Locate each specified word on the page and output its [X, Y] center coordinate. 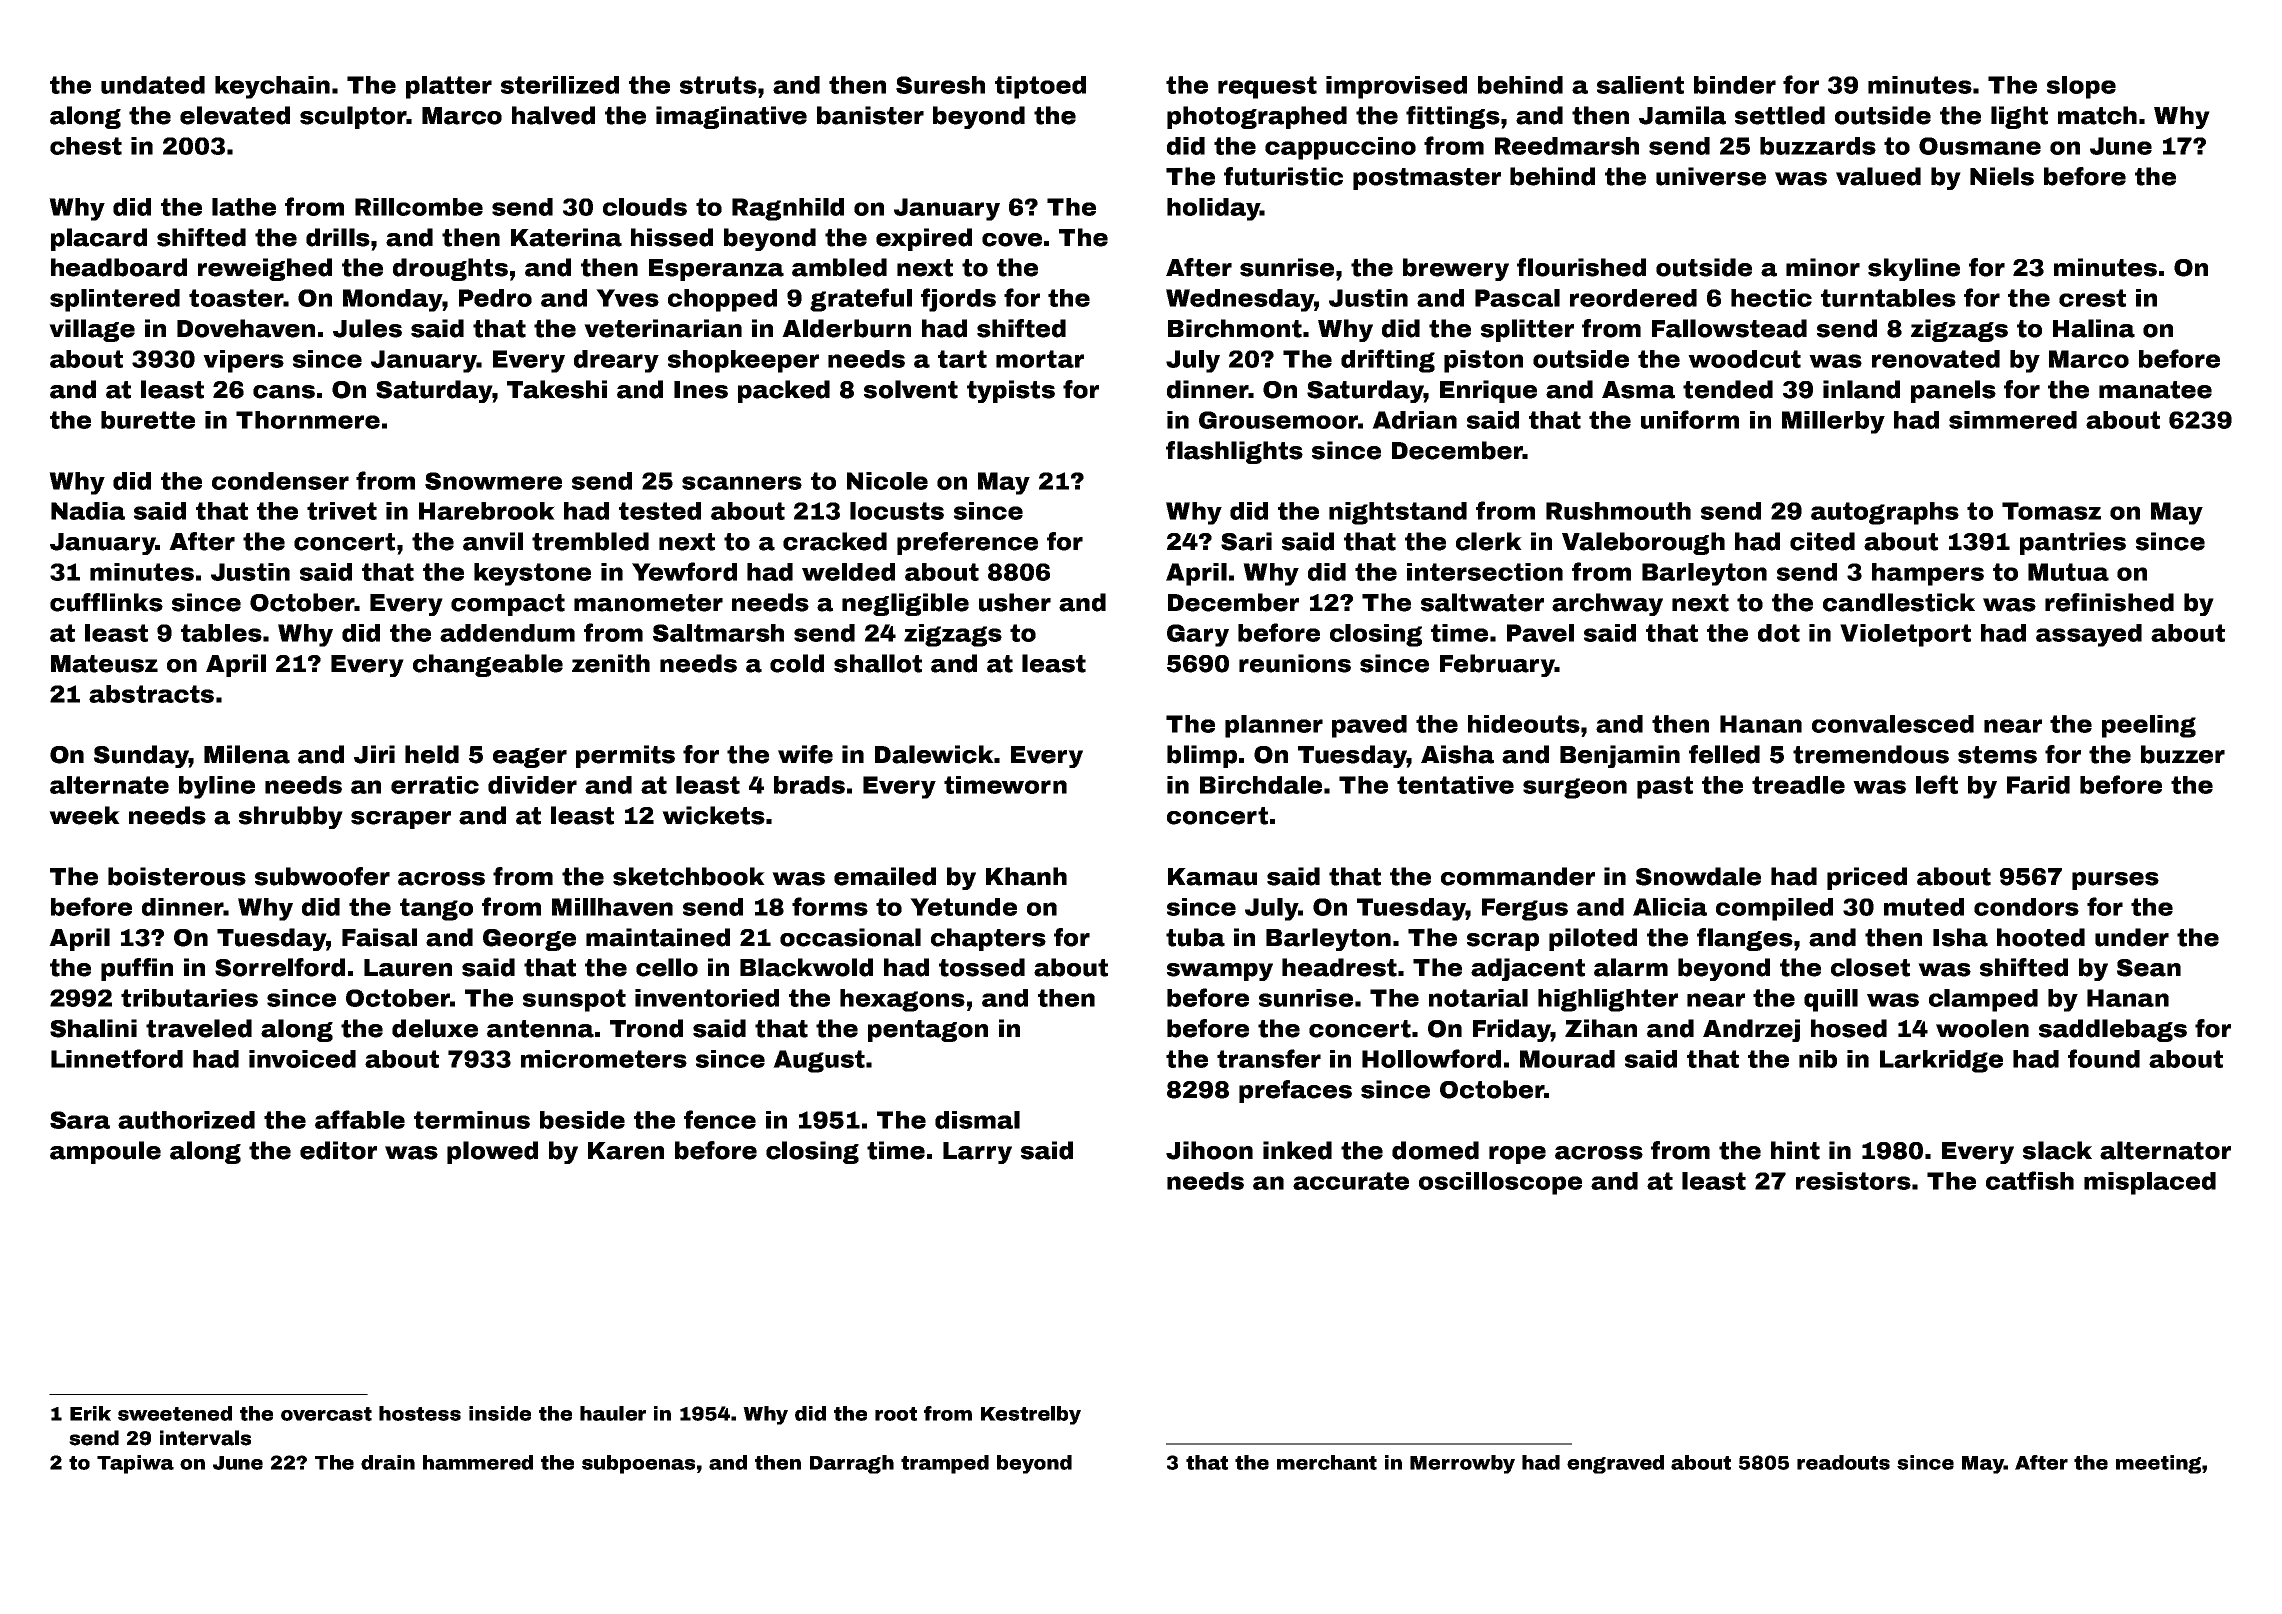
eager [530, 758]
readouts [1843, 1462]
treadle [1798, 785]
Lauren [408, 968]
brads [809, 785]
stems [1997, 755]
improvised [1396, 87]
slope [2081, 87]
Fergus [1525, 909]
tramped [945, 1464]
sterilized [560, 85]
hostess [420, 1413]
